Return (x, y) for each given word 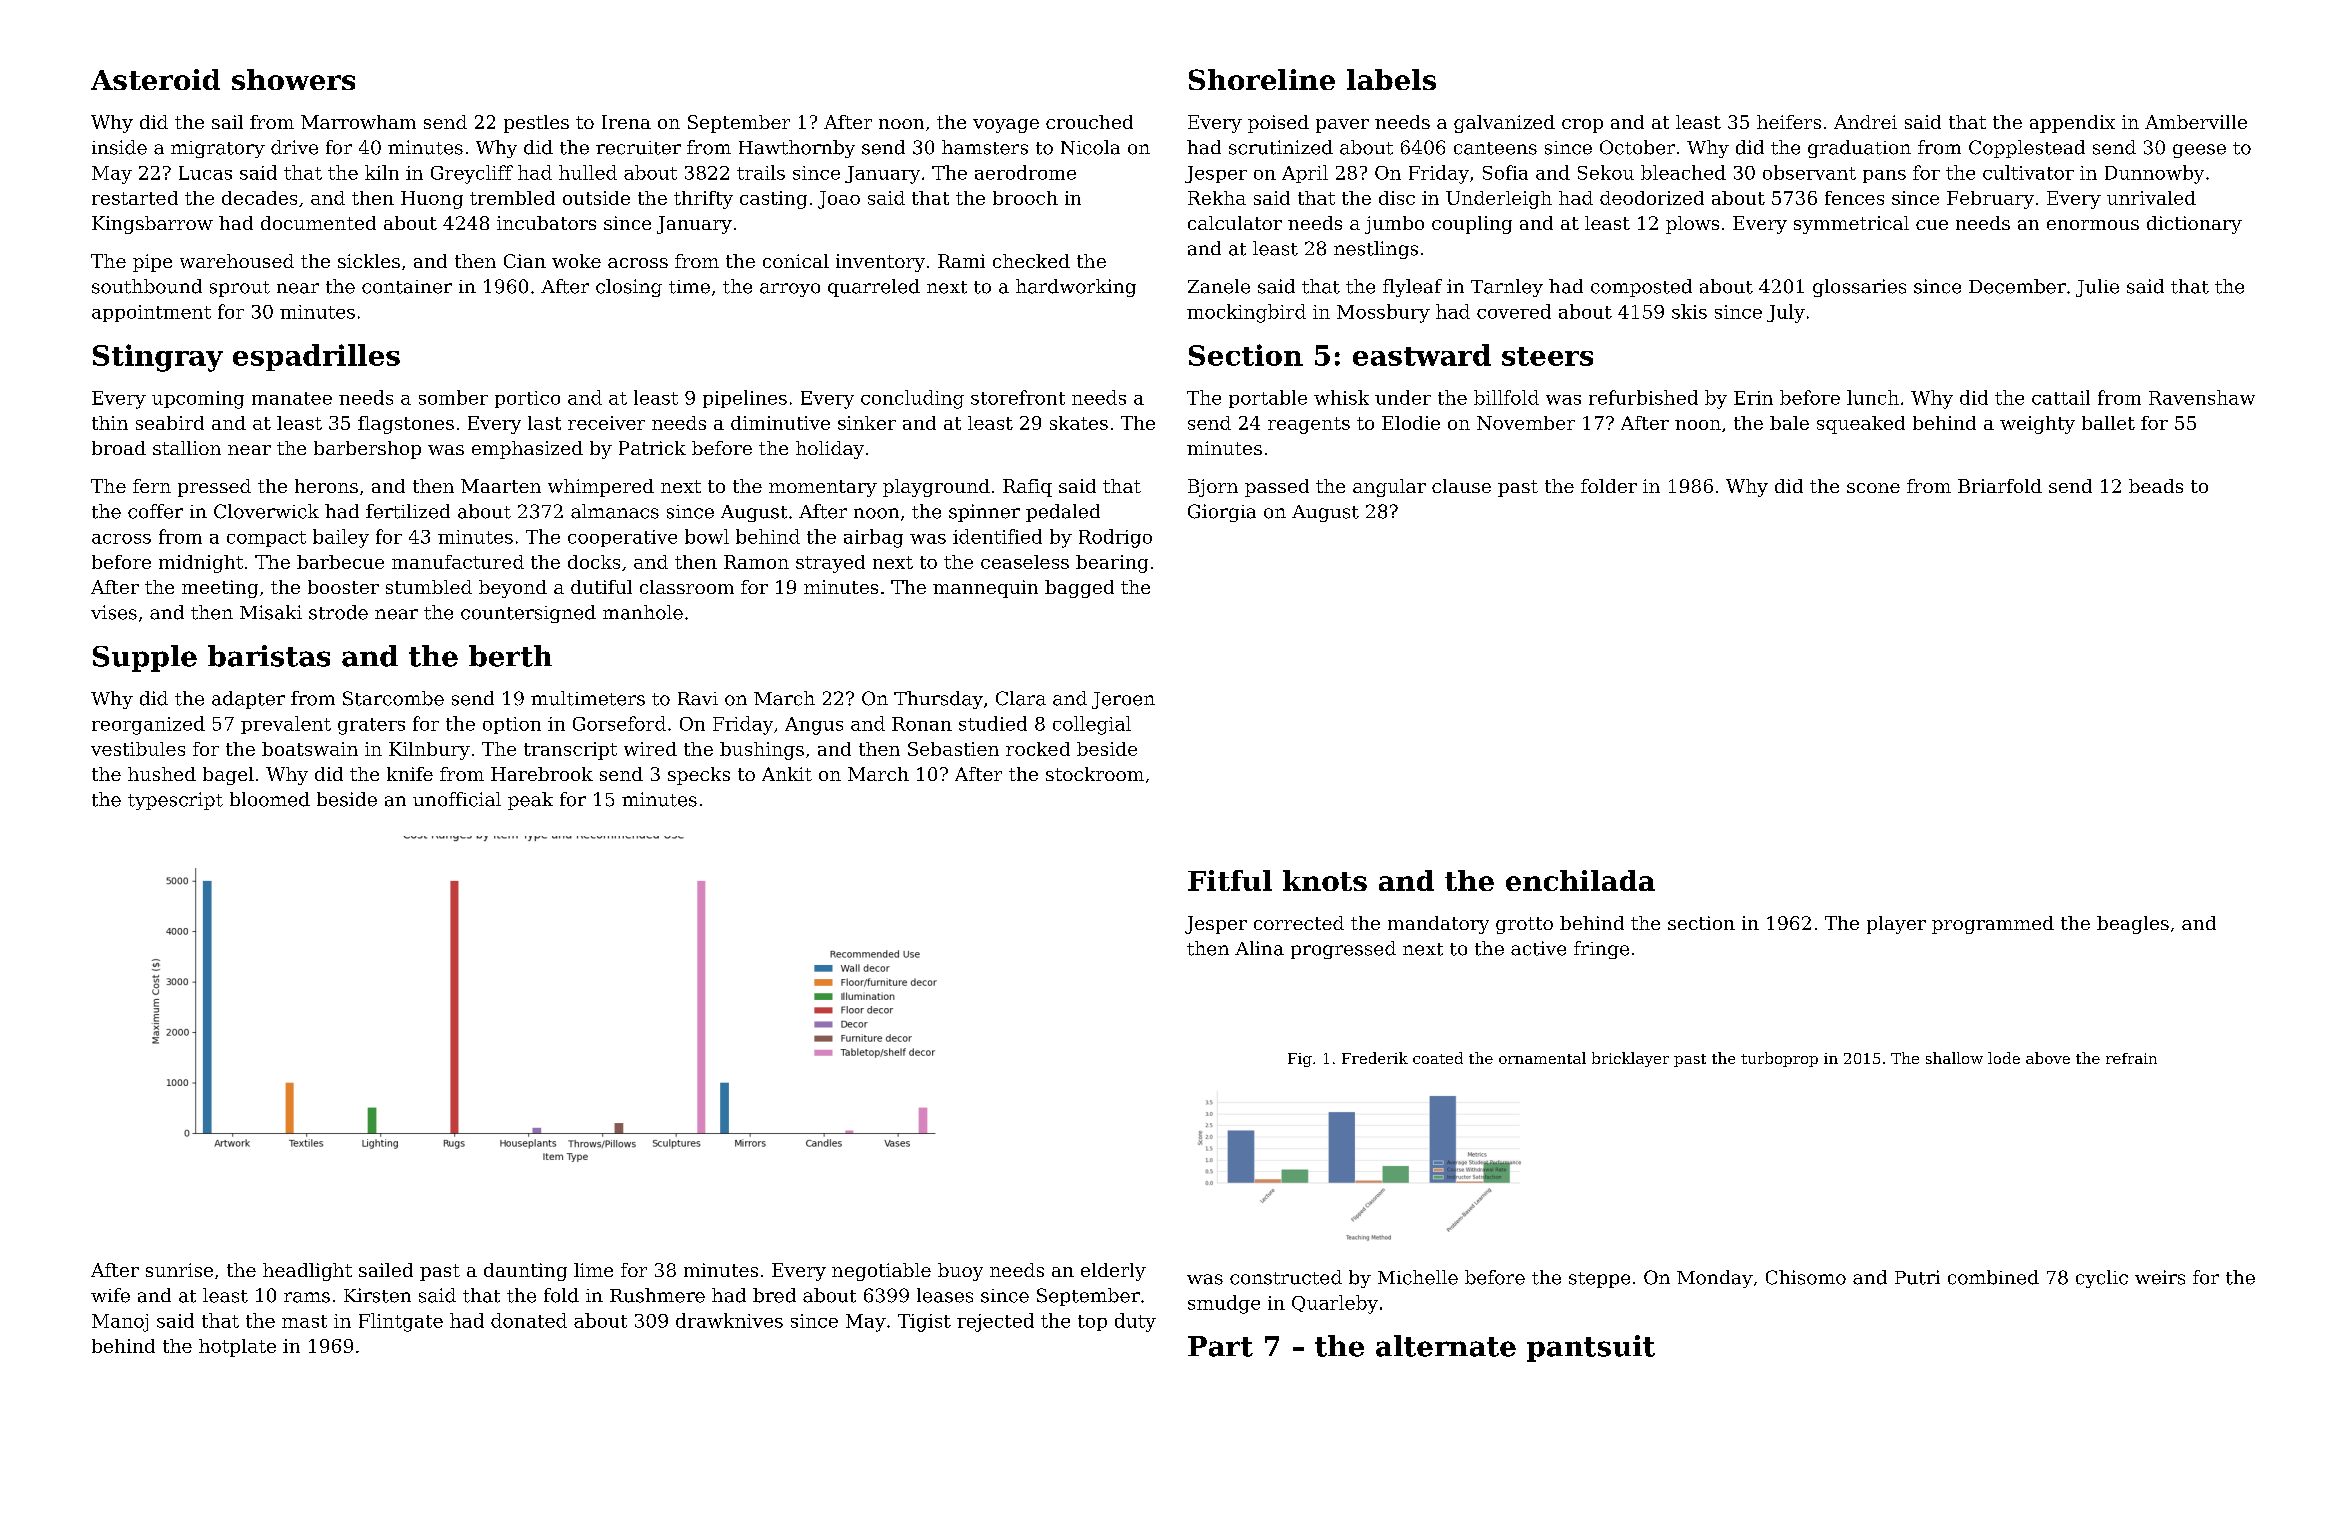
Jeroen (1123, 700)
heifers (1789, 122)
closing (629, 288)
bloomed (270, 799)
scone (1873, 488)
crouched (1089, 122)
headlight (307, 1272)
